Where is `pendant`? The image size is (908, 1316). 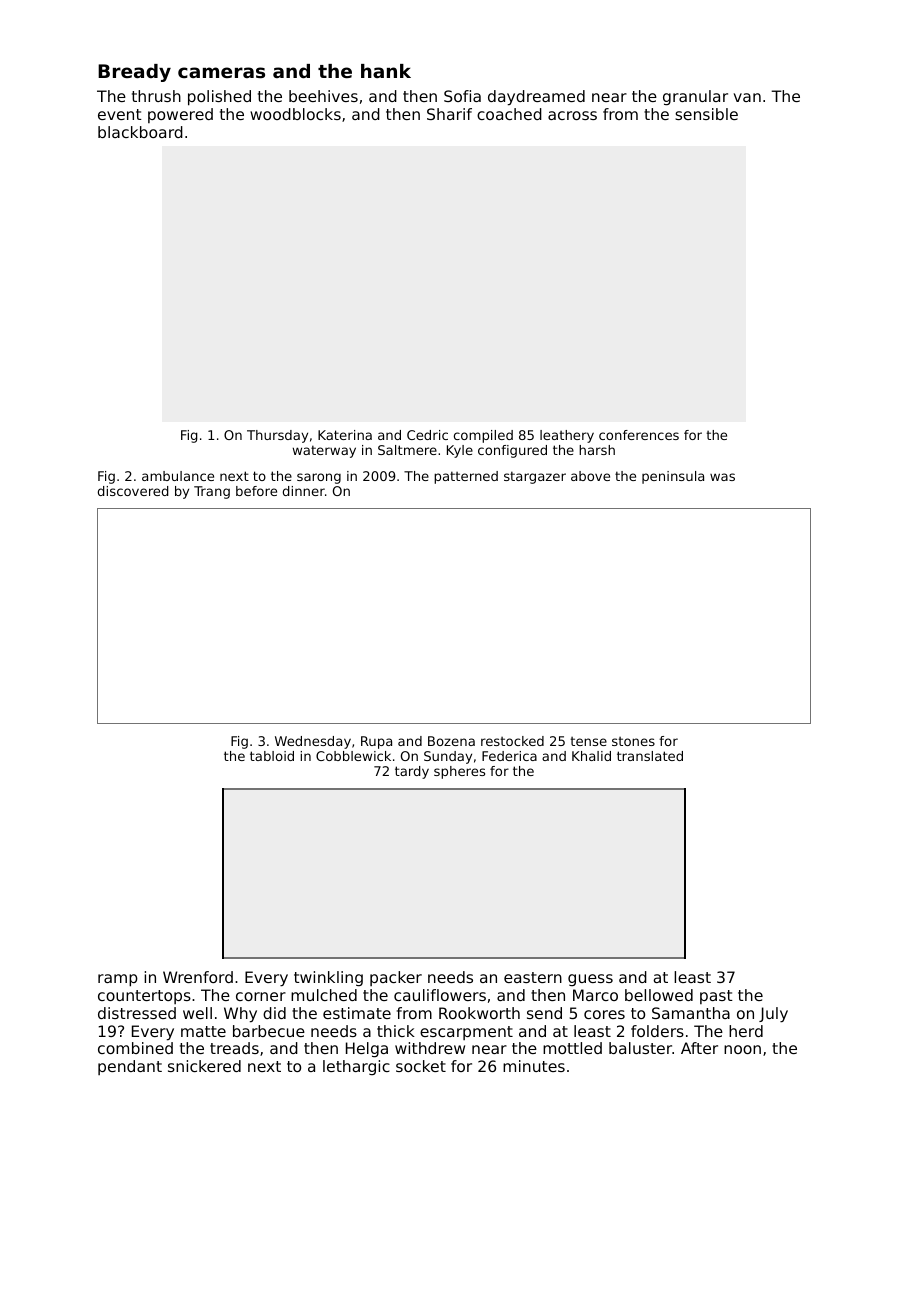 pendant is located at coordinates (130, 1067).
